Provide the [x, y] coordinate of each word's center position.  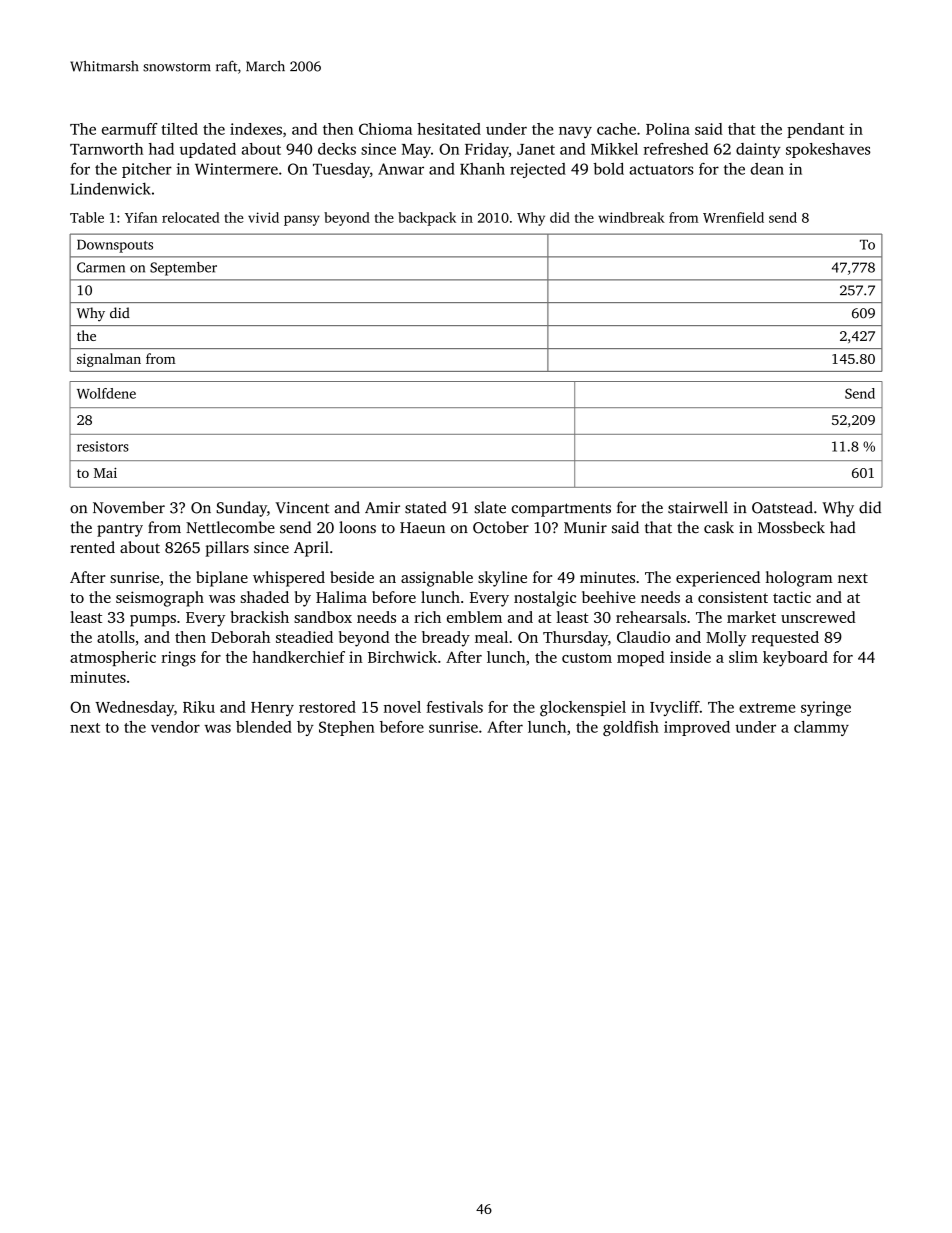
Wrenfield [733, 217]
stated [426, 507]
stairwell [698, 507]
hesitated [449, 129]
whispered [289, 579]
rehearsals [651, 617]
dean [767, 169]
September [183, 269]
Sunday [241, 509]
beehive [608, 597]
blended [264, 727]
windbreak [631, 217]
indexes [256, 129]
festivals [455, 707]
